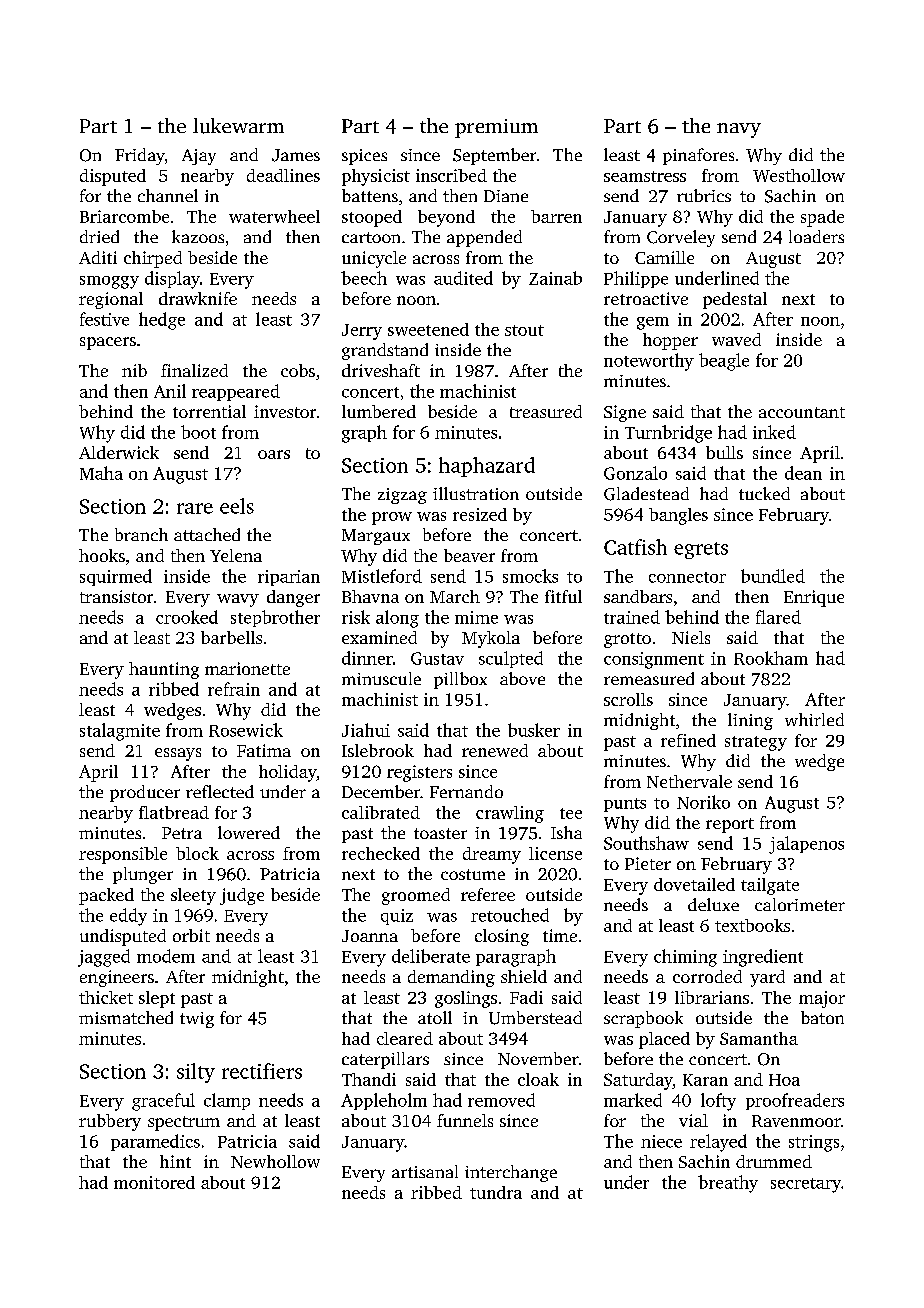 This screenshot has width=924, height=1308. What do you see at coordinates (366, 730) in the screenshot?
I see `Jiahui` at bounding box center [366, 730].
